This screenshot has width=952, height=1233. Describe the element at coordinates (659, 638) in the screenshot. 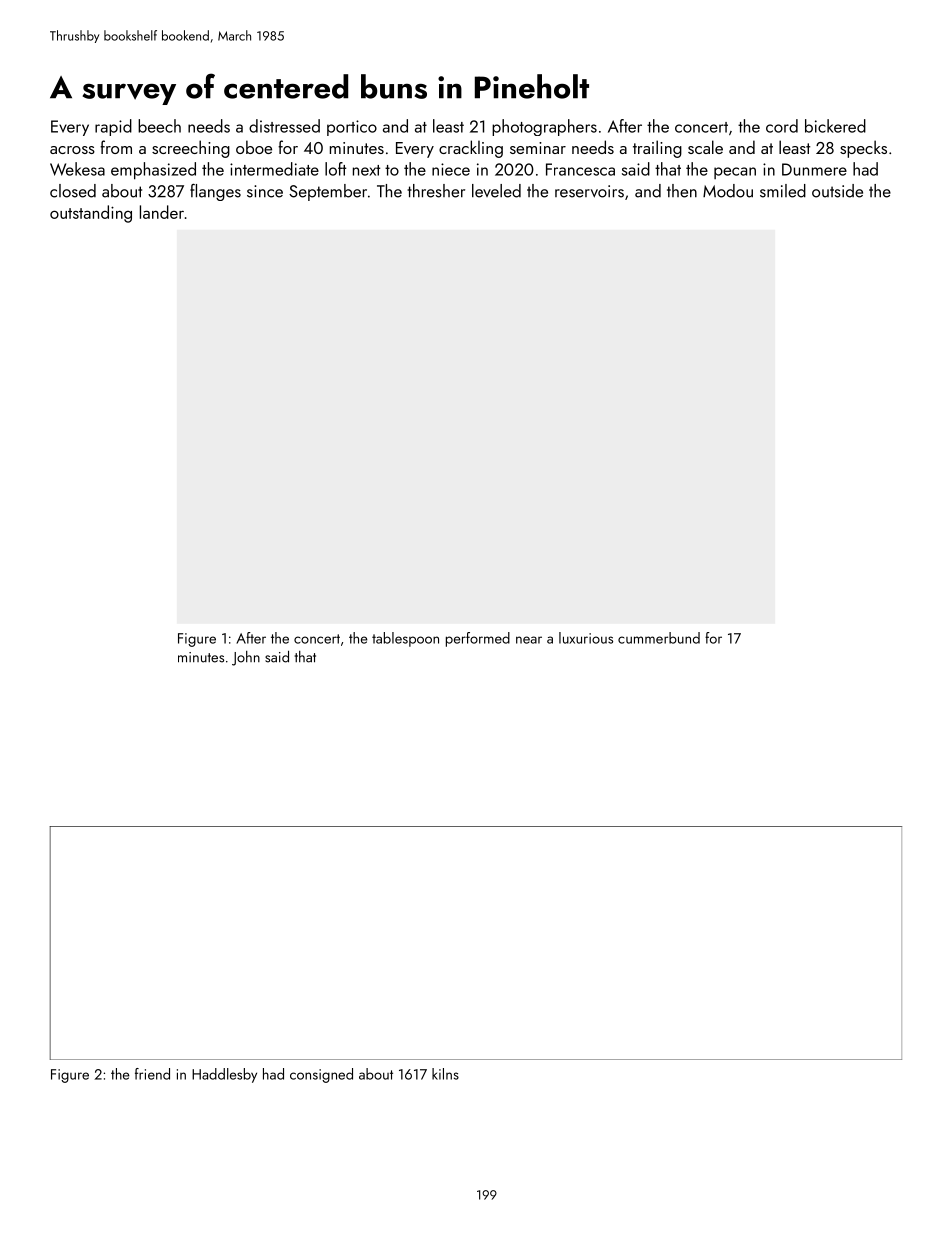

I see `cummerbund` at that location.
